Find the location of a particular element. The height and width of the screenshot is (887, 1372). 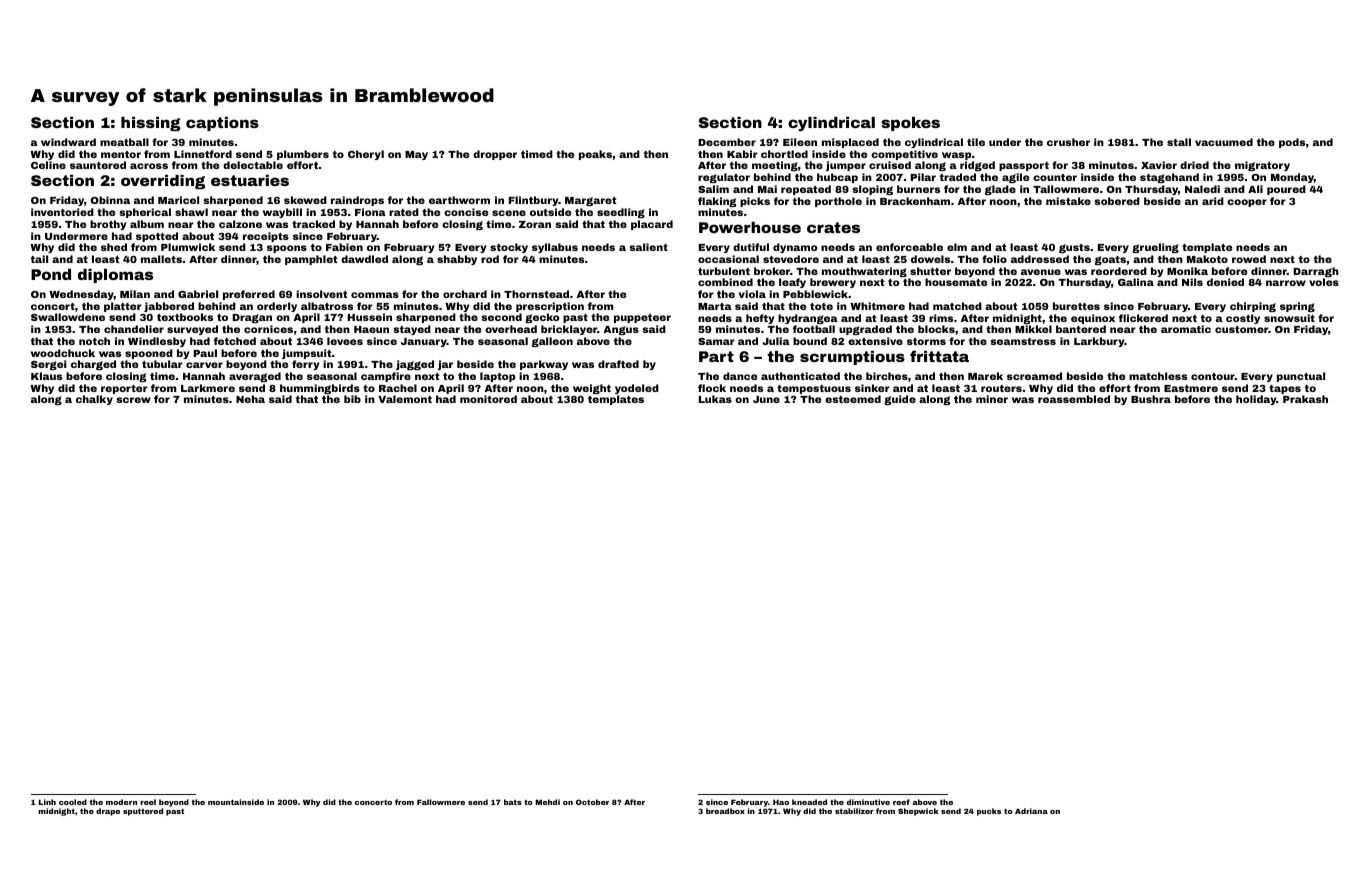

Bushra is located at coordinates (1151, 399).
